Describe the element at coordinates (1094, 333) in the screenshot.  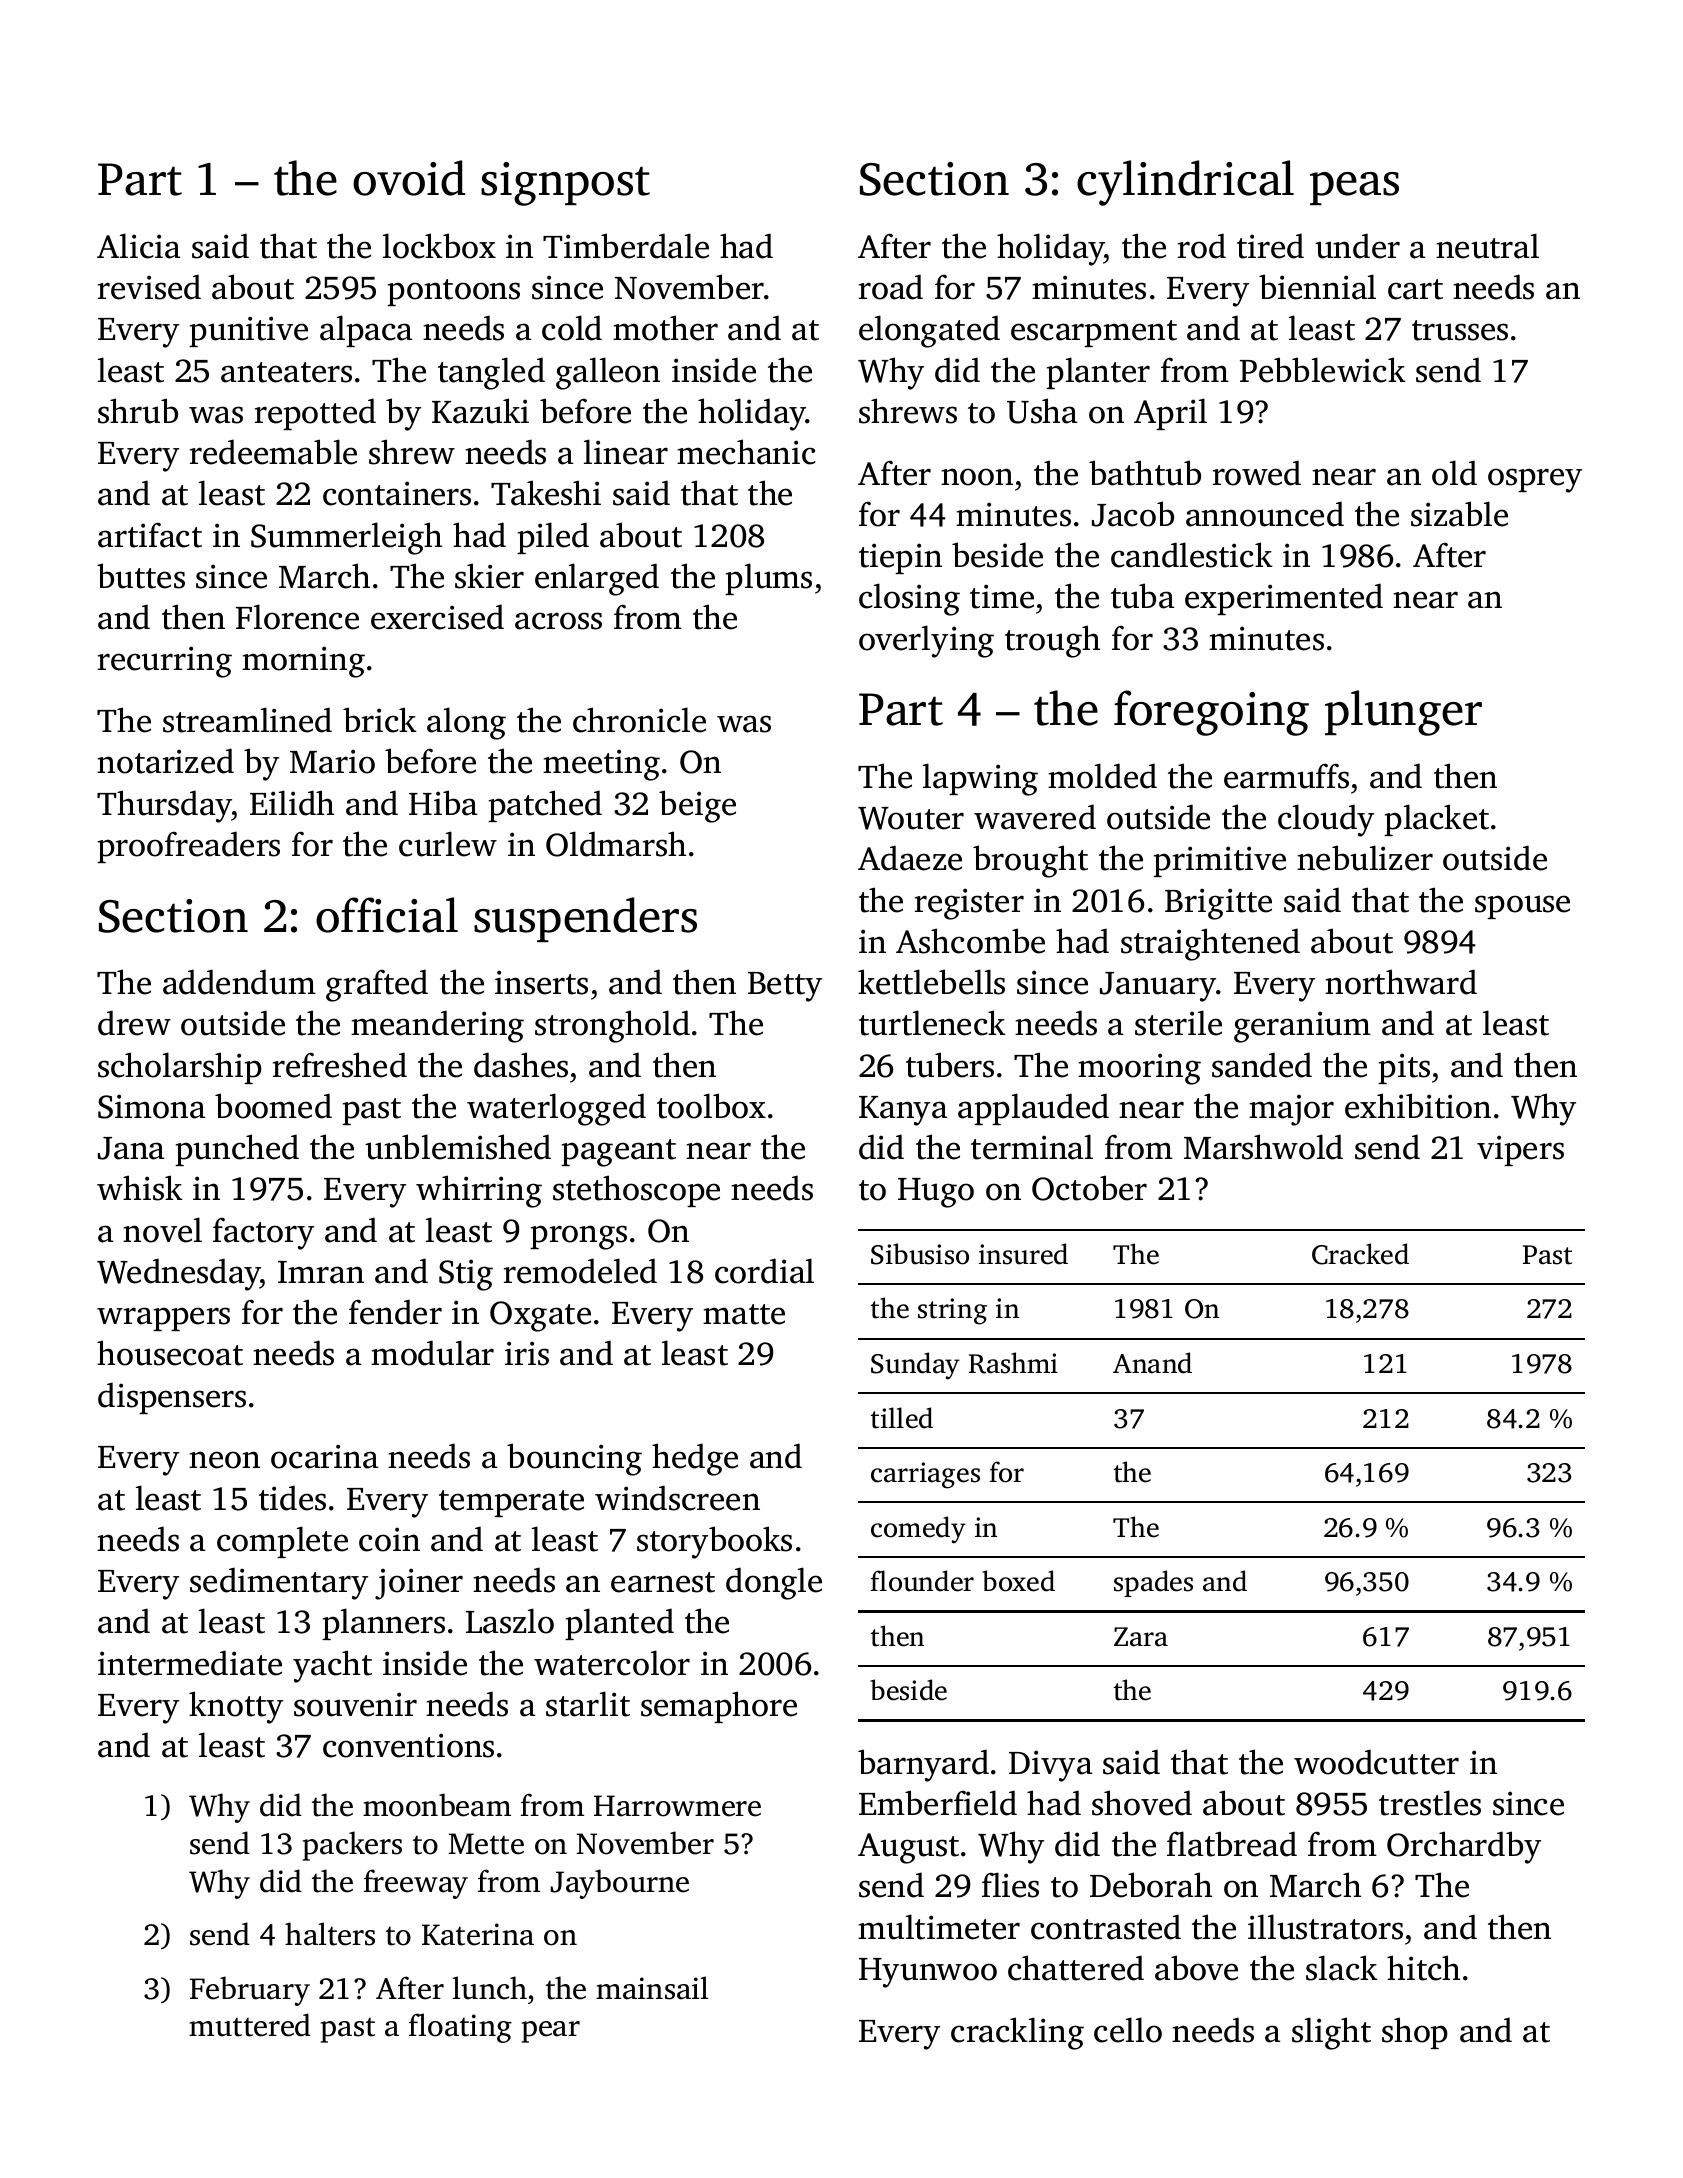
I see `escarpment` at that location.
